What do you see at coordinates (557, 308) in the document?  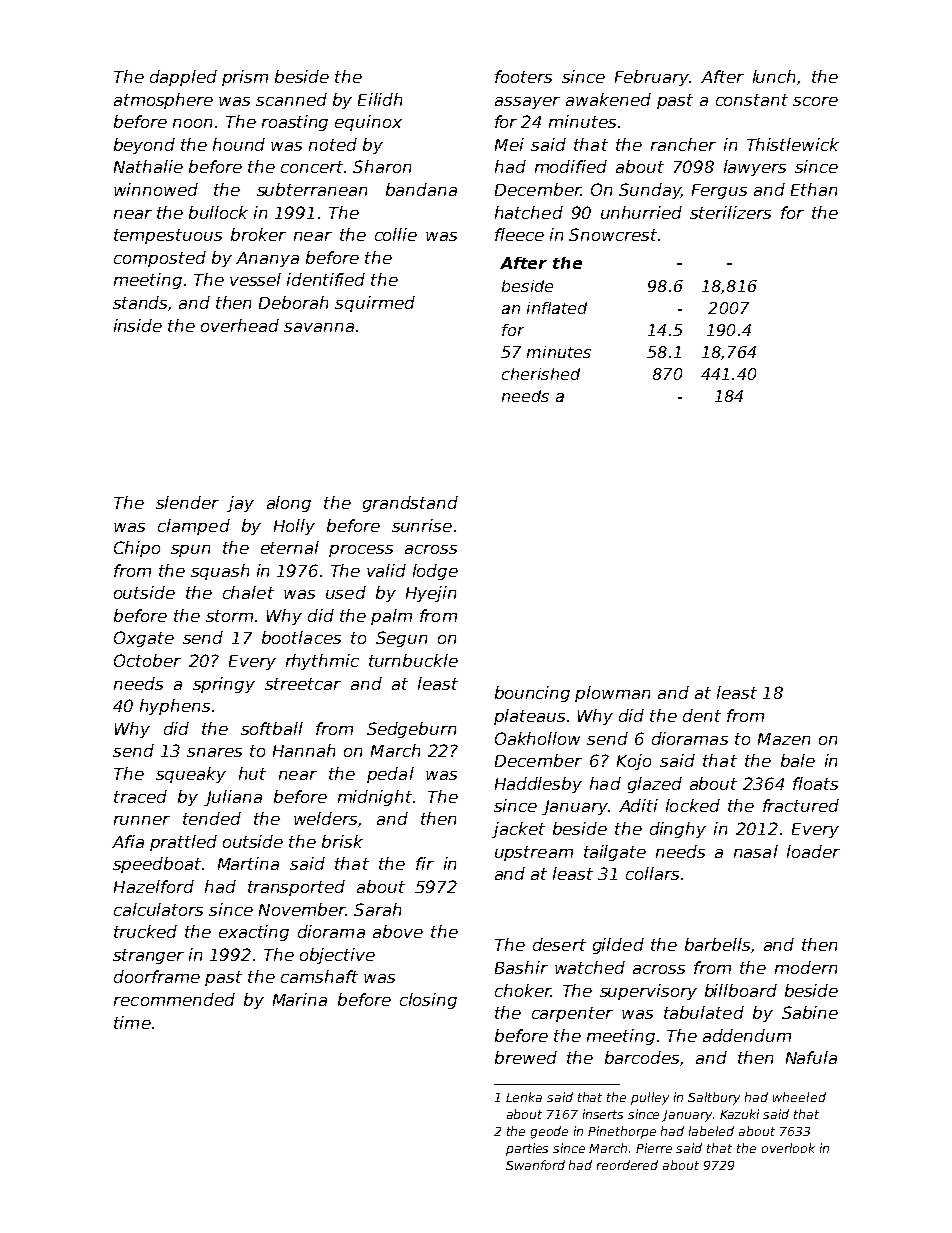 I see `inflated` at bounding box center [557, 308].
